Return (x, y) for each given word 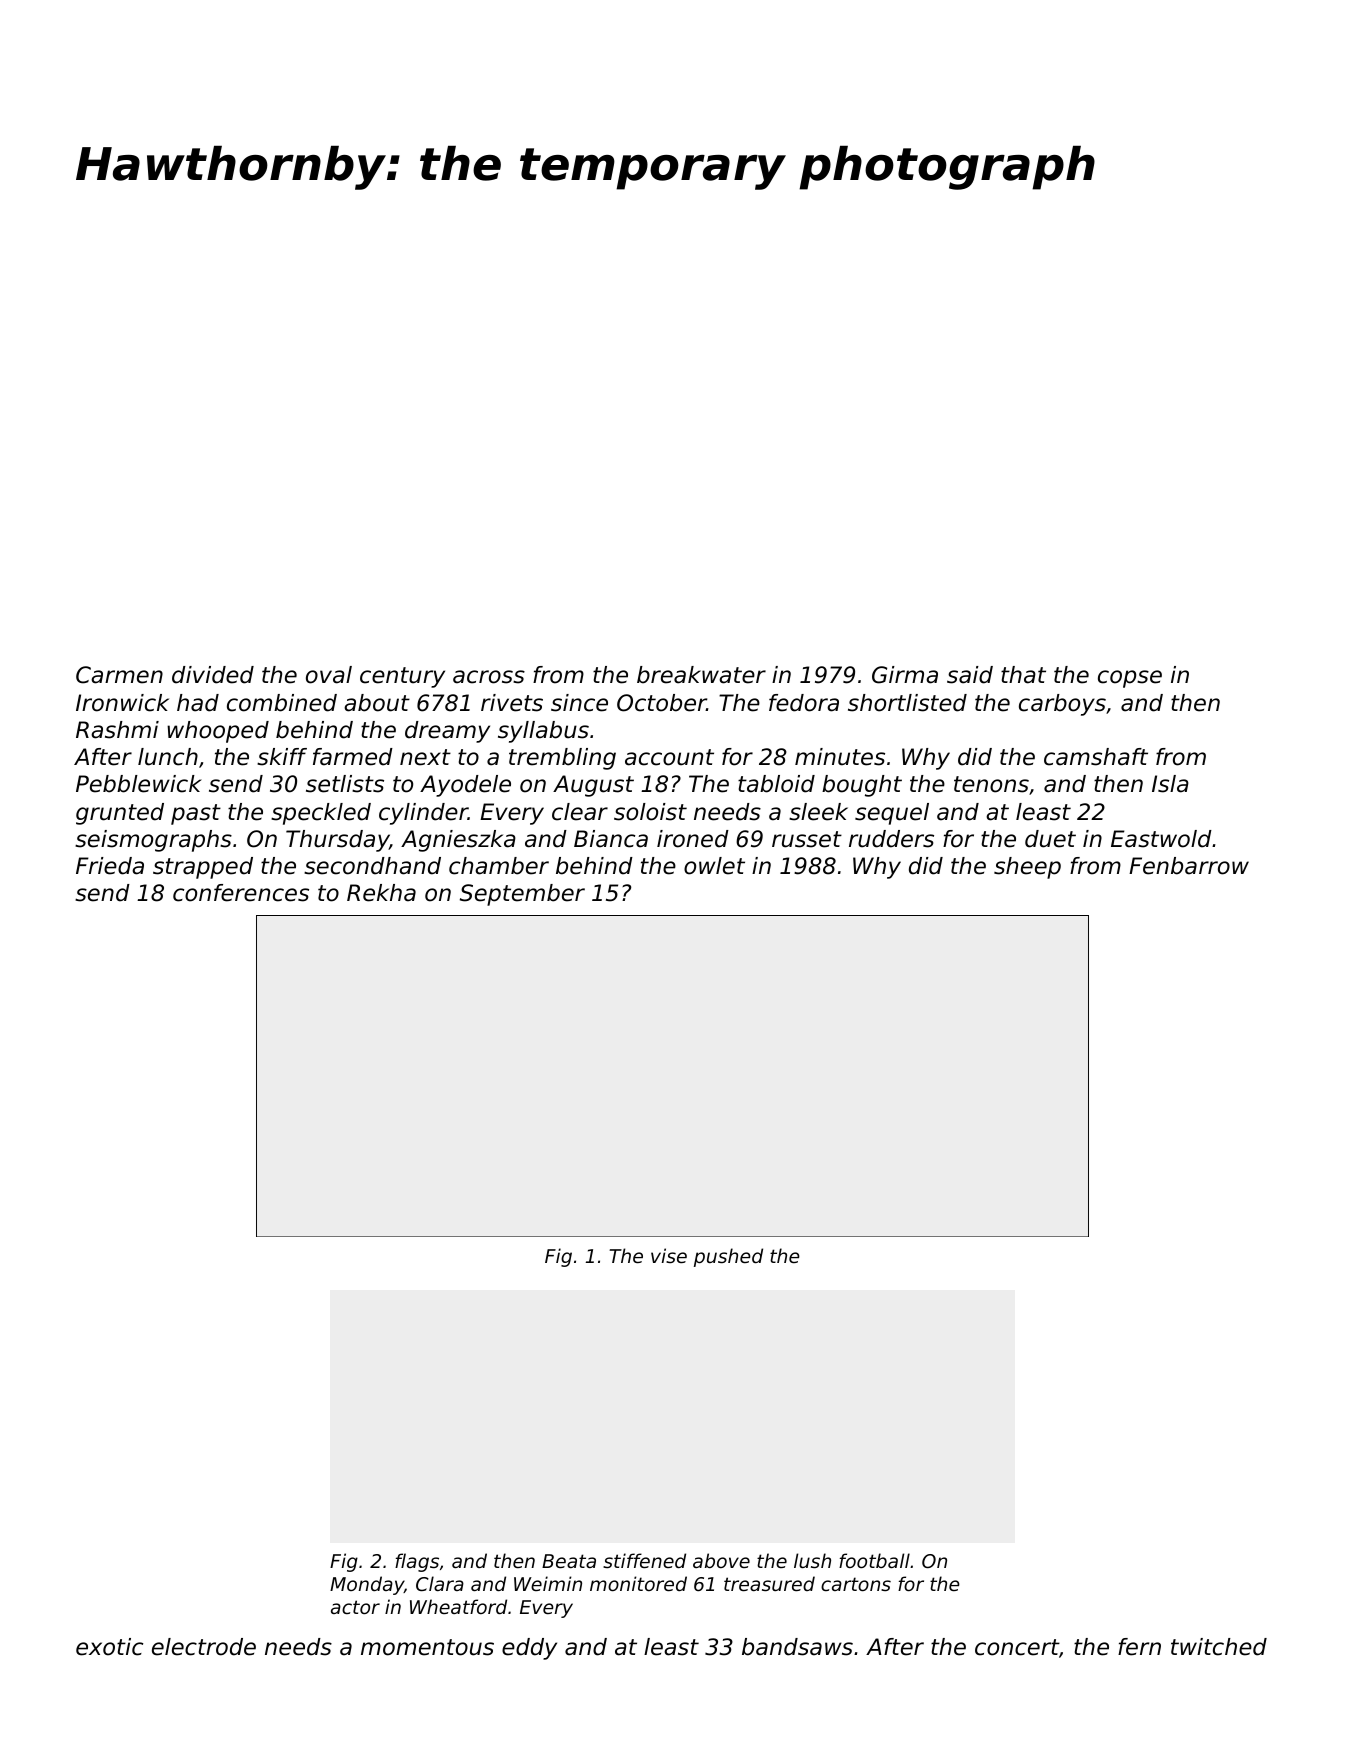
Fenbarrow (1189, 866)
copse (1130, 679)
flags (417, 1562)
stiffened (644, 1560)
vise (669, 1255)
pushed (728, 1257)
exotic (109, 1647)
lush (812, 1560)
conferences (241, 893)
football (874, 1560)
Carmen (119, 675)
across (489, 677)
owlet (714, 866)
